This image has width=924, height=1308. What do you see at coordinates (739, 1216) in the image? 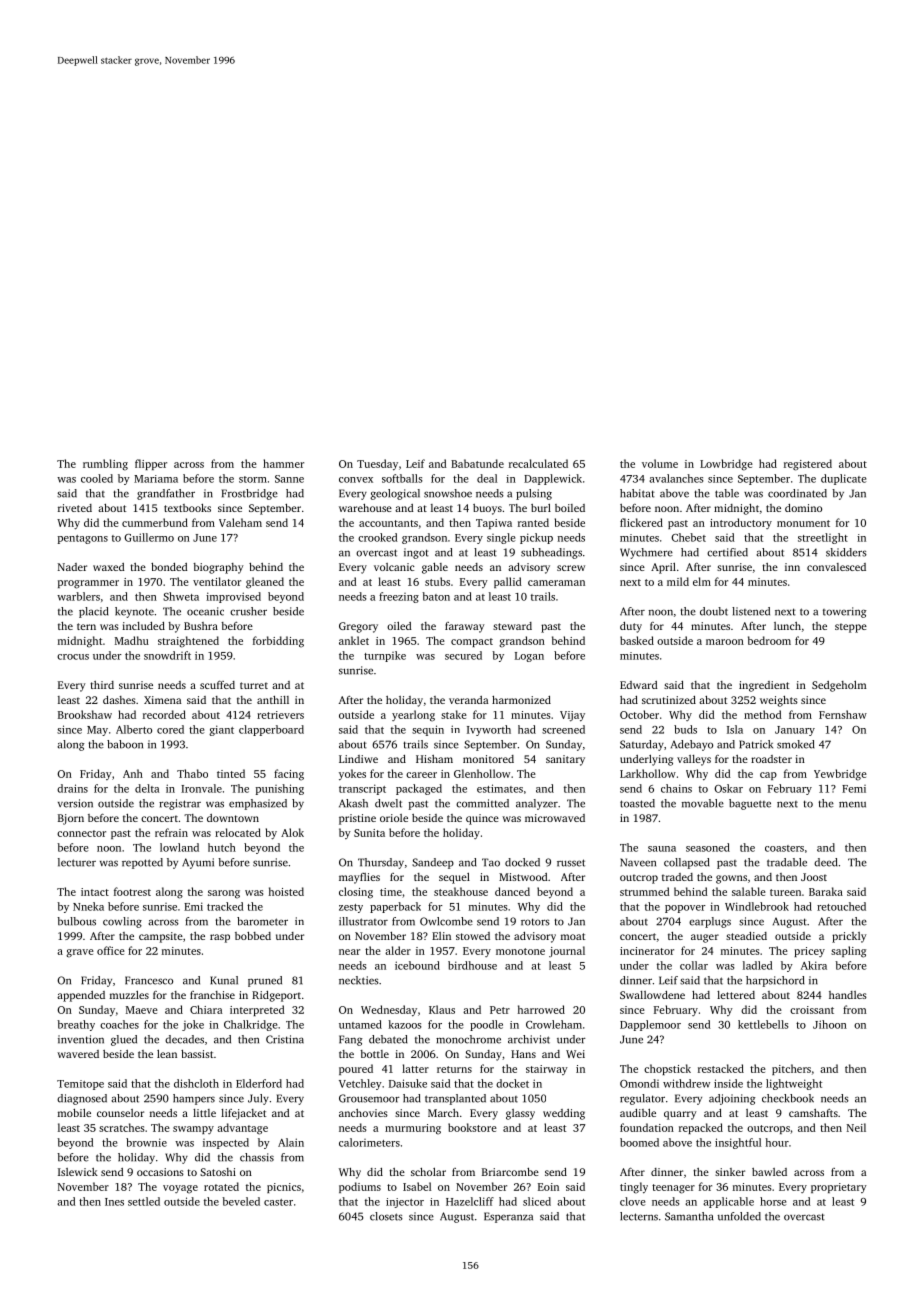
I see `unfolded` at bounding box center [739, 1216].
